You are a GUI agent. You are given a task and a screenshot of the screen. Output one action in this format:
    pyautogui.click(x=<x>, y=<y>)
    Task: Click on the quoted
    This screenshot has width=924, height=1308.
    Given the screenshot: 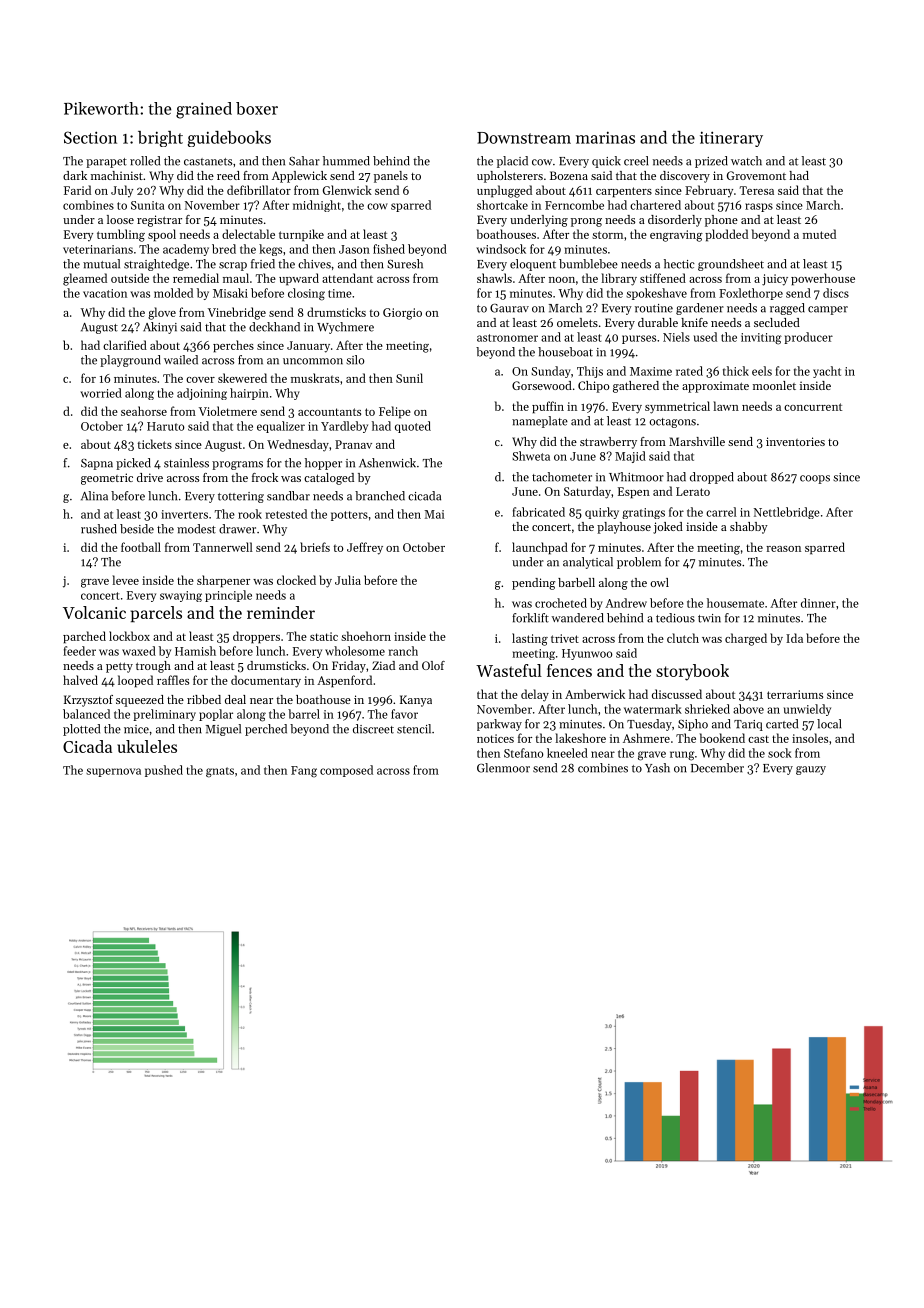 What is the action you would take?
    pyautogui.click(x=413, y=427)
